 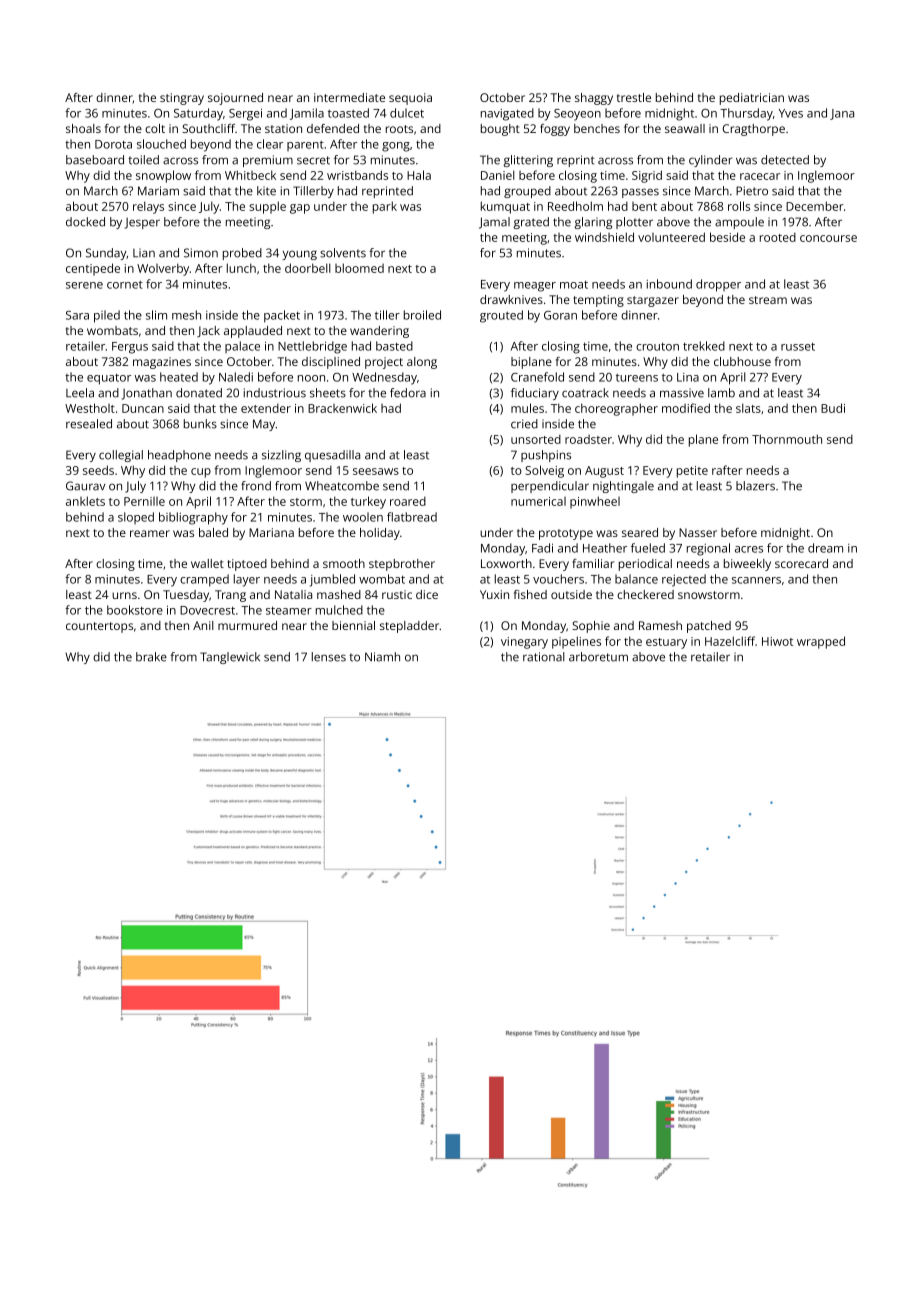 I want to click on Hazelcliff, so click(x=730, y=641).
